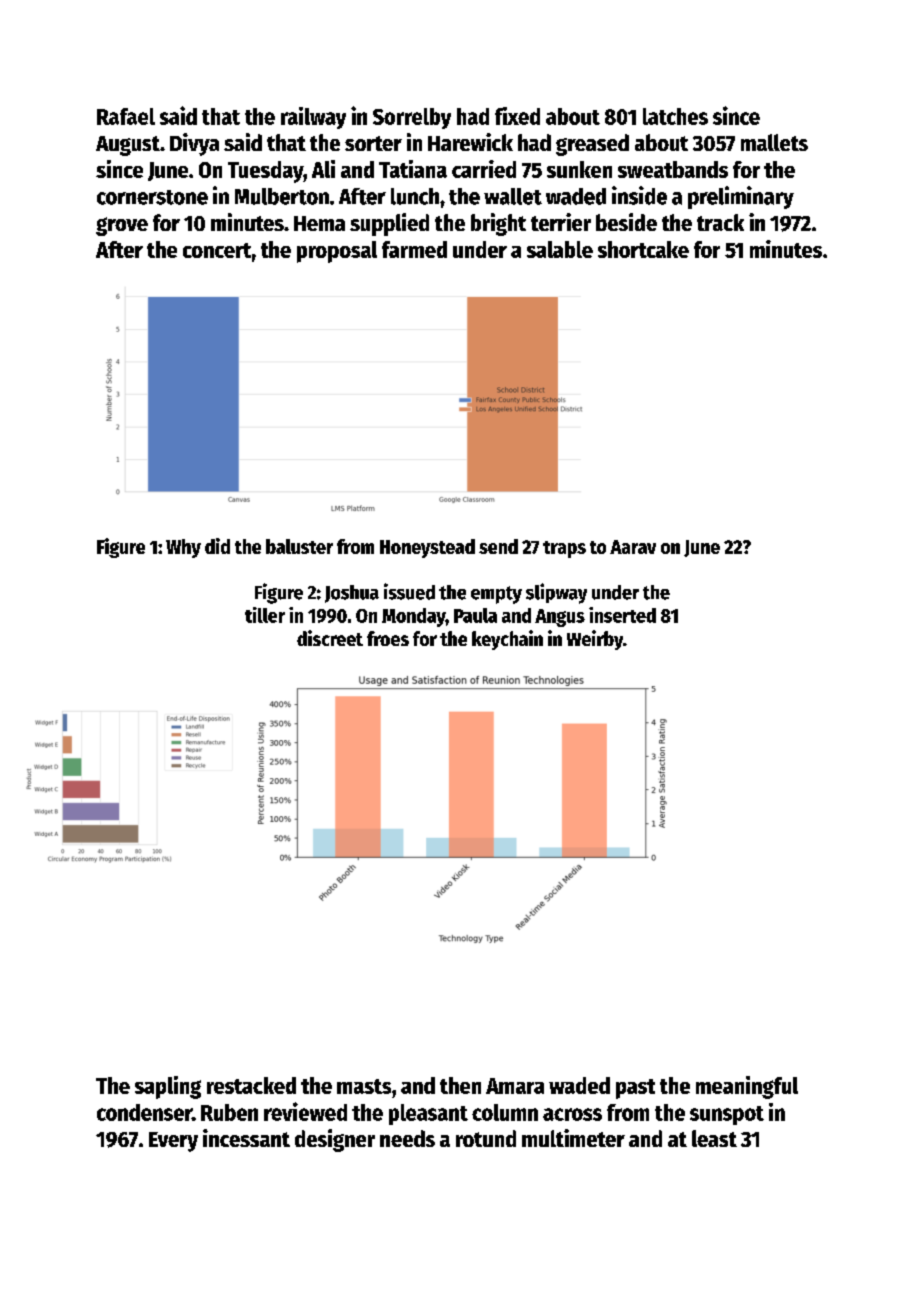 The width and height of the page is (924, 1311). Describe the element at coordinates (595, 640) in the page. I see `Weirby` at that location.
